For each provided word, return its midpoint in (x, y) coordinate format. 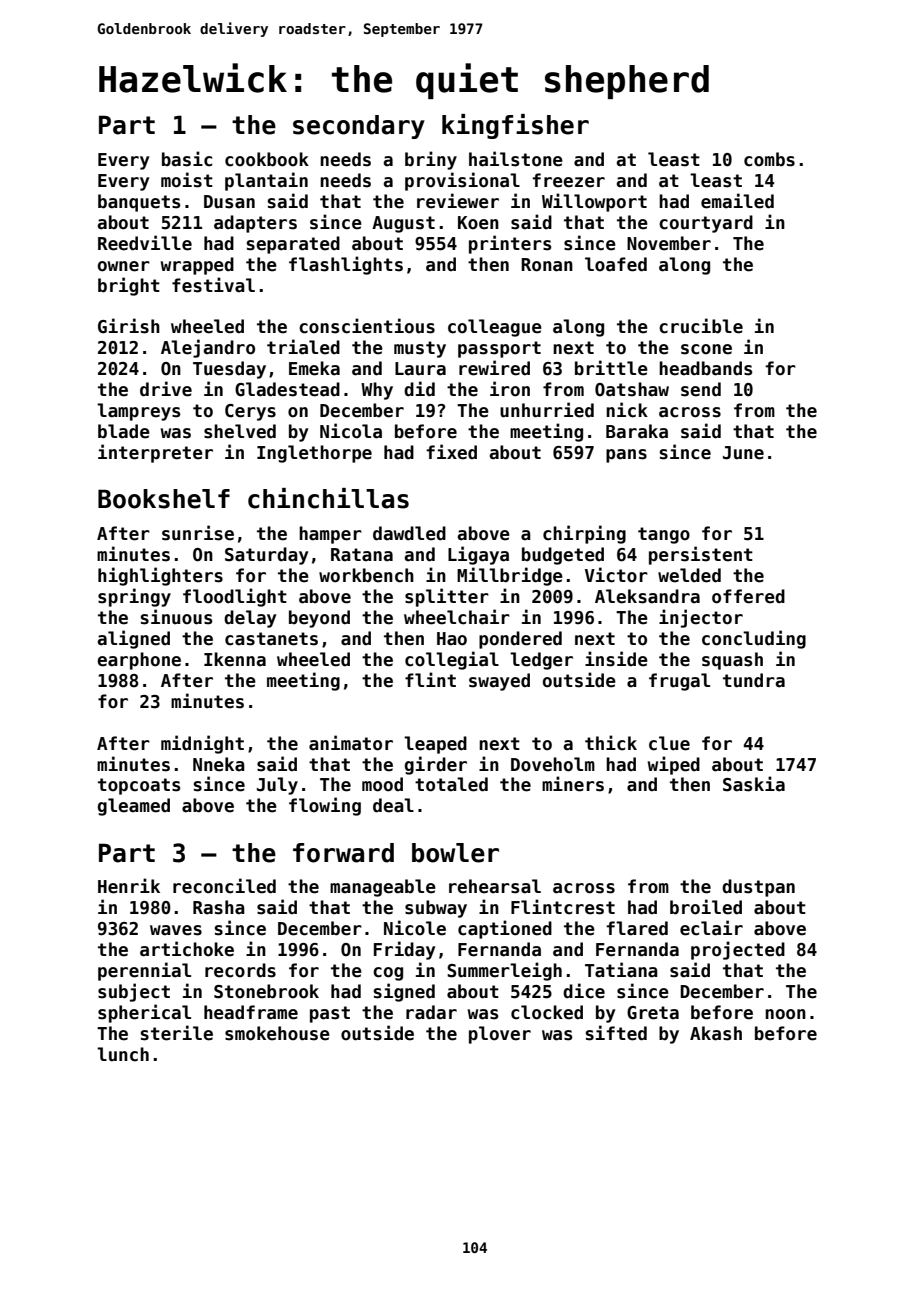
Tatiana (621, 970)
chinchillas (328, 498)
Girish (129, 326)
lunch (123, 1054)
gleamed (134, 807)
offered (748, 596)
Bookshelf (164, 499)
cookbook (267, 159)
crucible (701, 326)
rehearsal (495, 886)
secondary (359, 127)
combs (769, 159)
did (419, 389)
